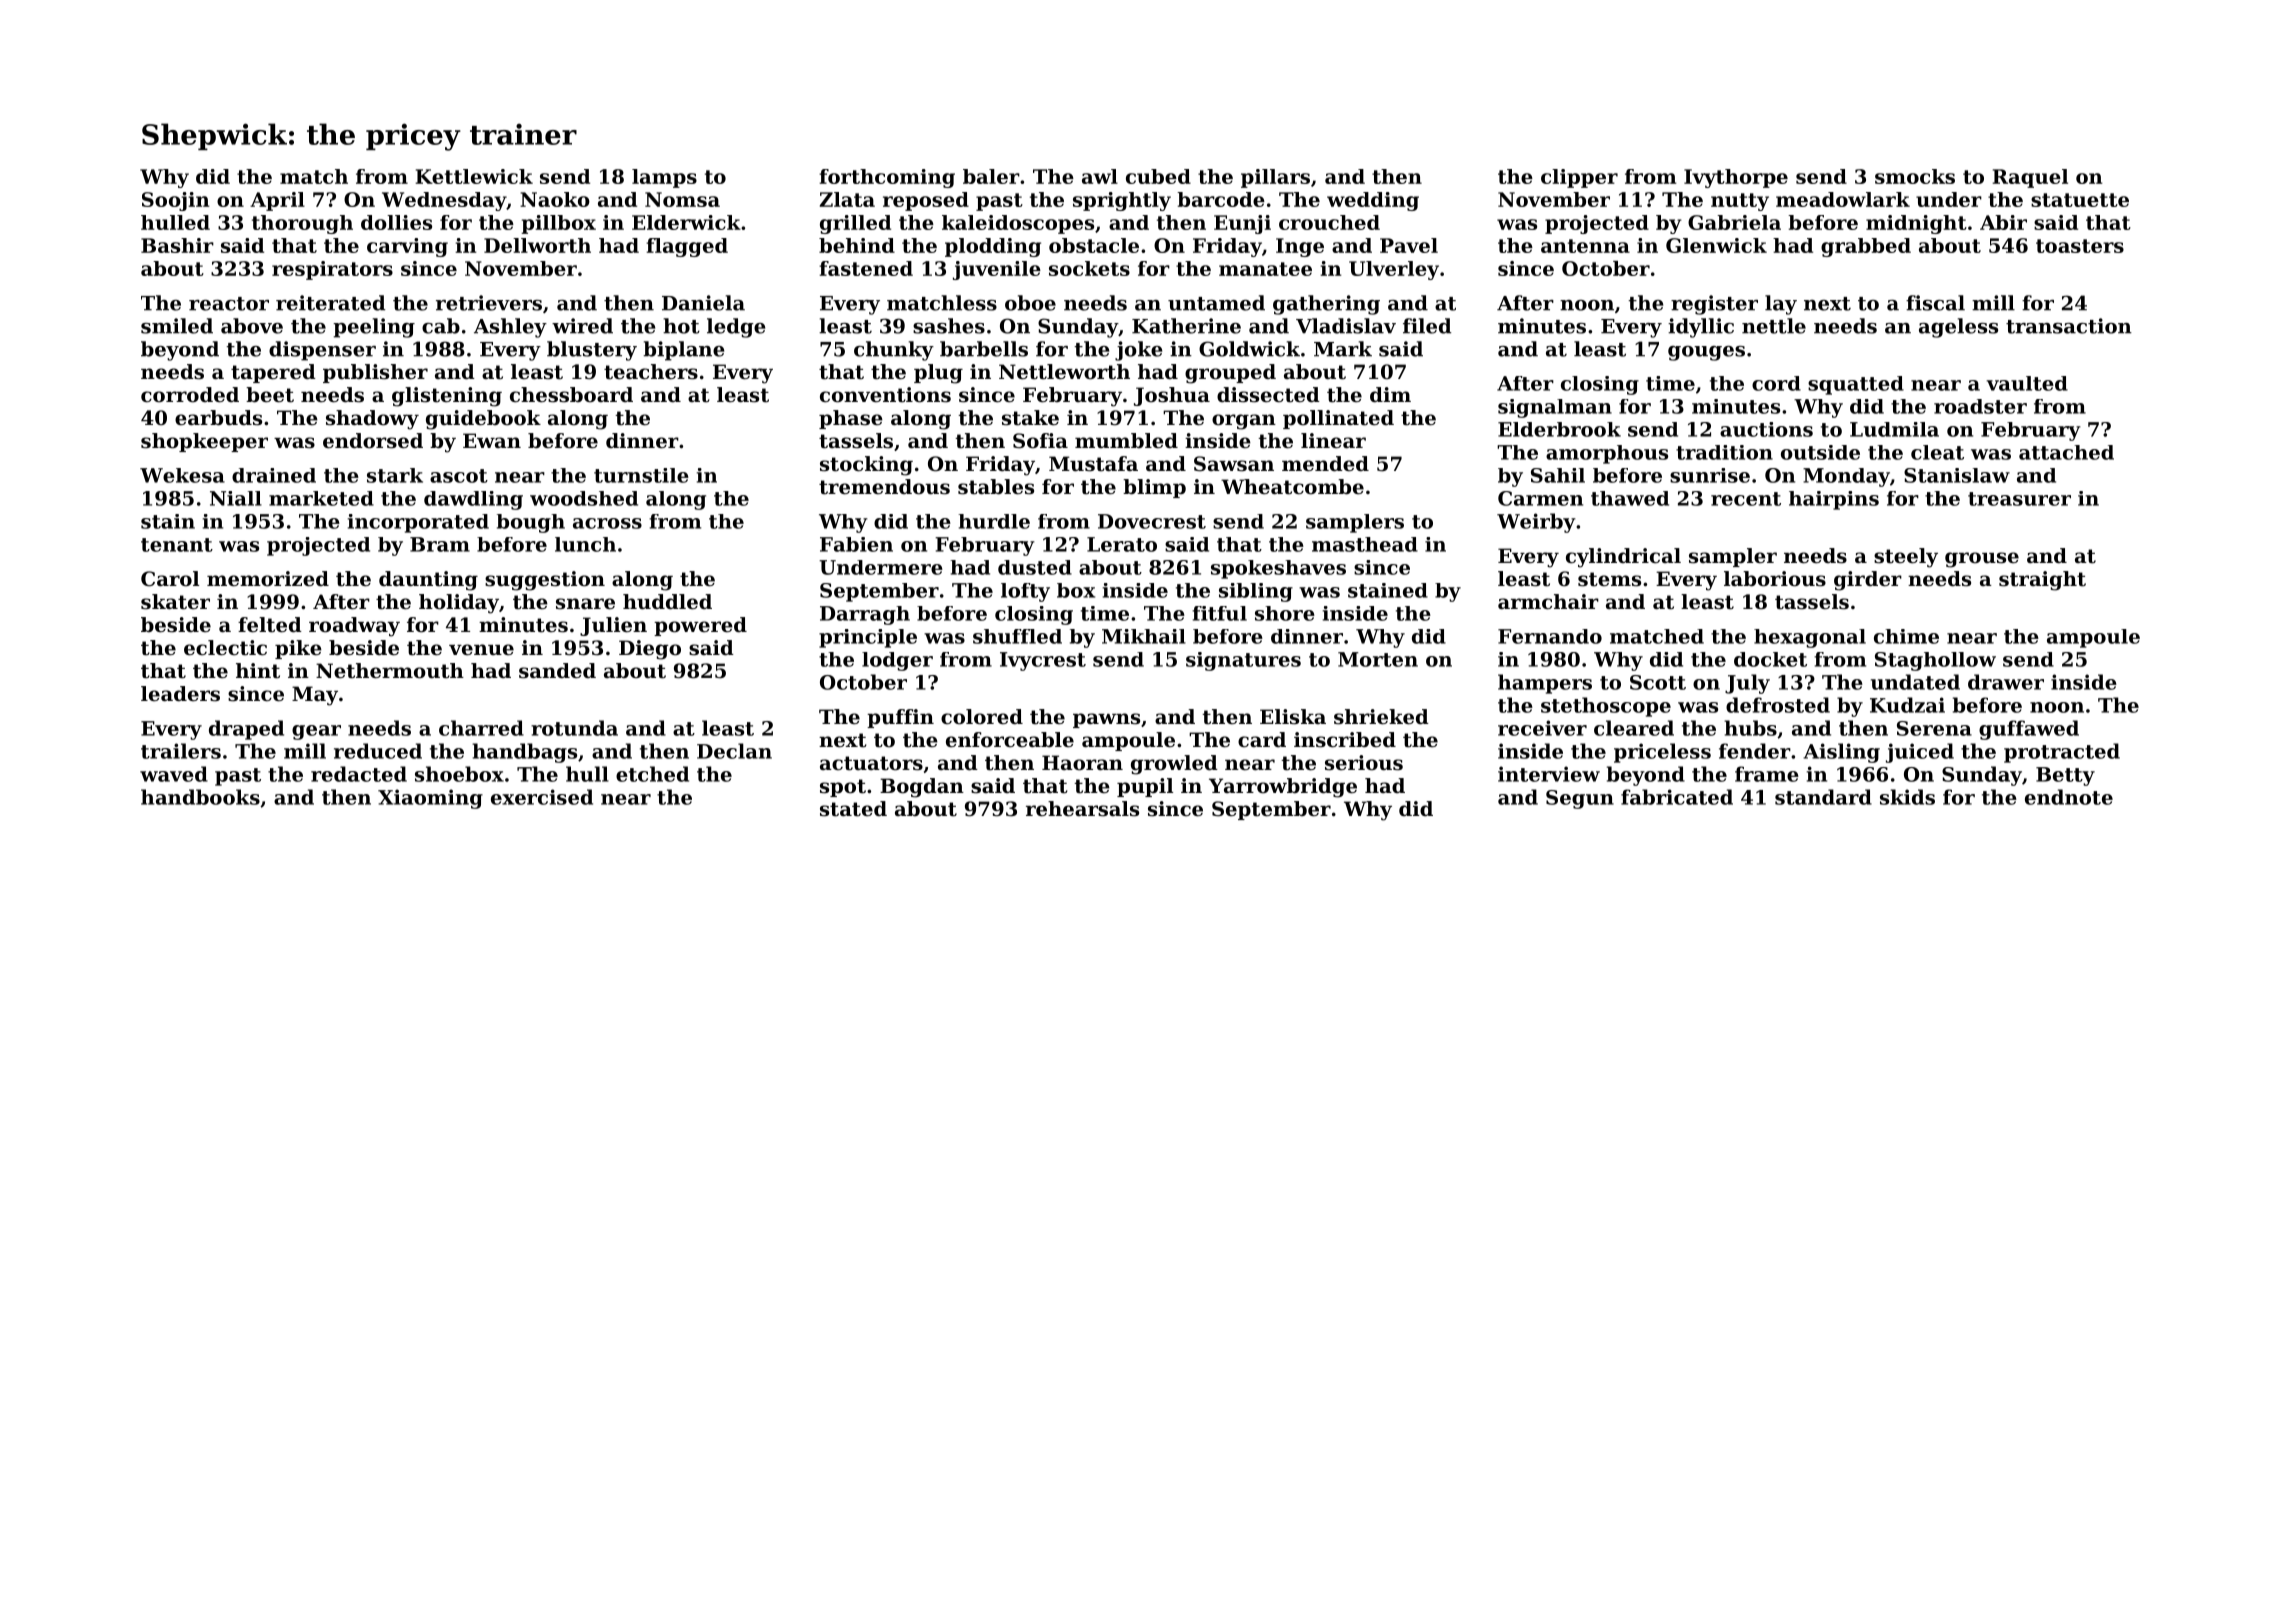 The height and width of the screenshot is (1614, 2282). What do you see at coordinates (1216, 303) in the screenshot?
I see `untamed` at bounding box center [1216, 303].
